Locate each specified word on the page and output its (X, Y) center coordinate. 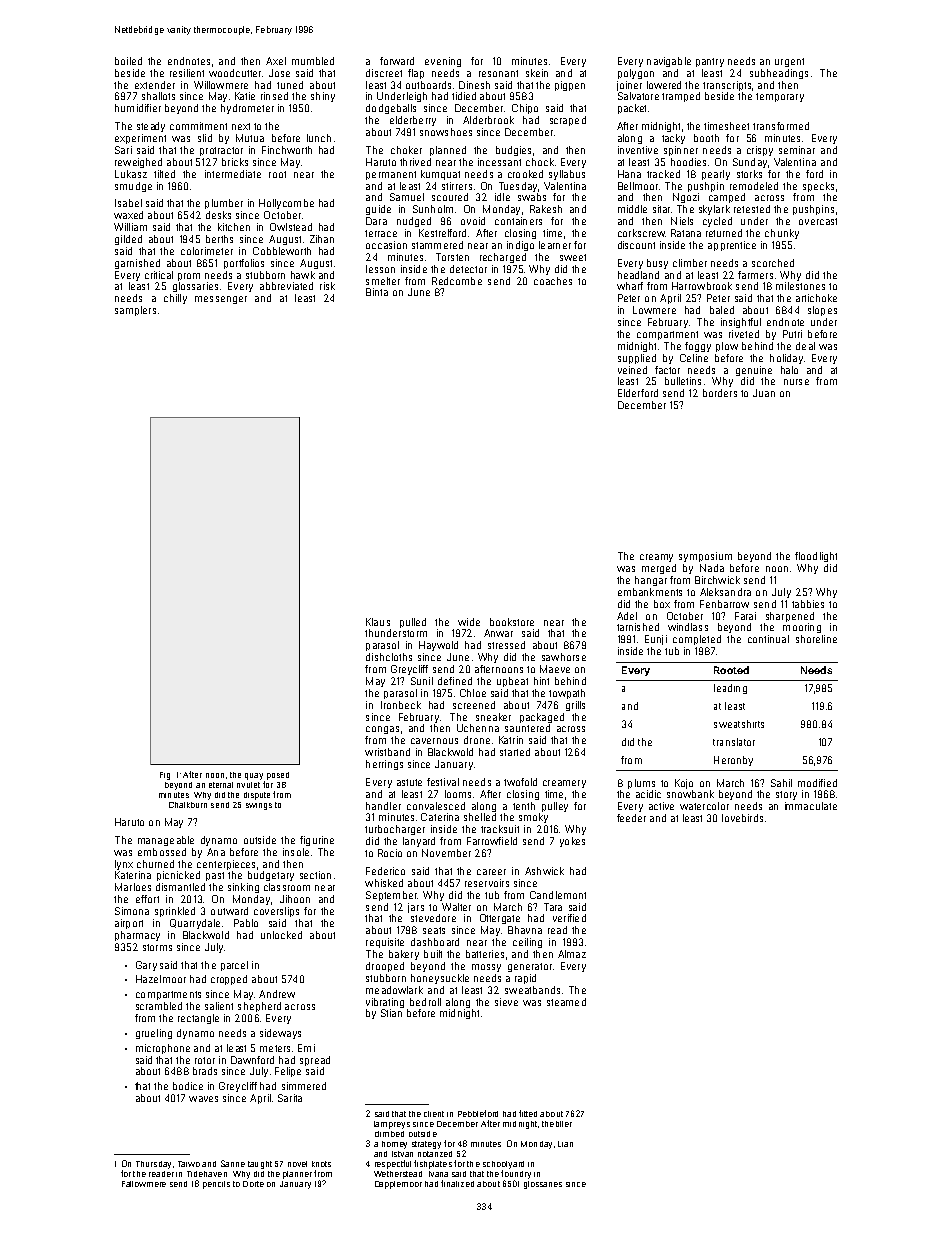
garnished (137, 264)
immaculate (811, 806)
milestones (800, 286)
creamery (564, 784)
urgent (789, 62)
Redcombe (457, 281)
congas (382, 730)
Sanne (233, 1163)
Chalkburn (188, 805)
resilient (187, 73)
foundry (516, 1174)
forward (397, 61)
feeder (631, 818)
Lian (565, 1144)
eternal (221, 785)
